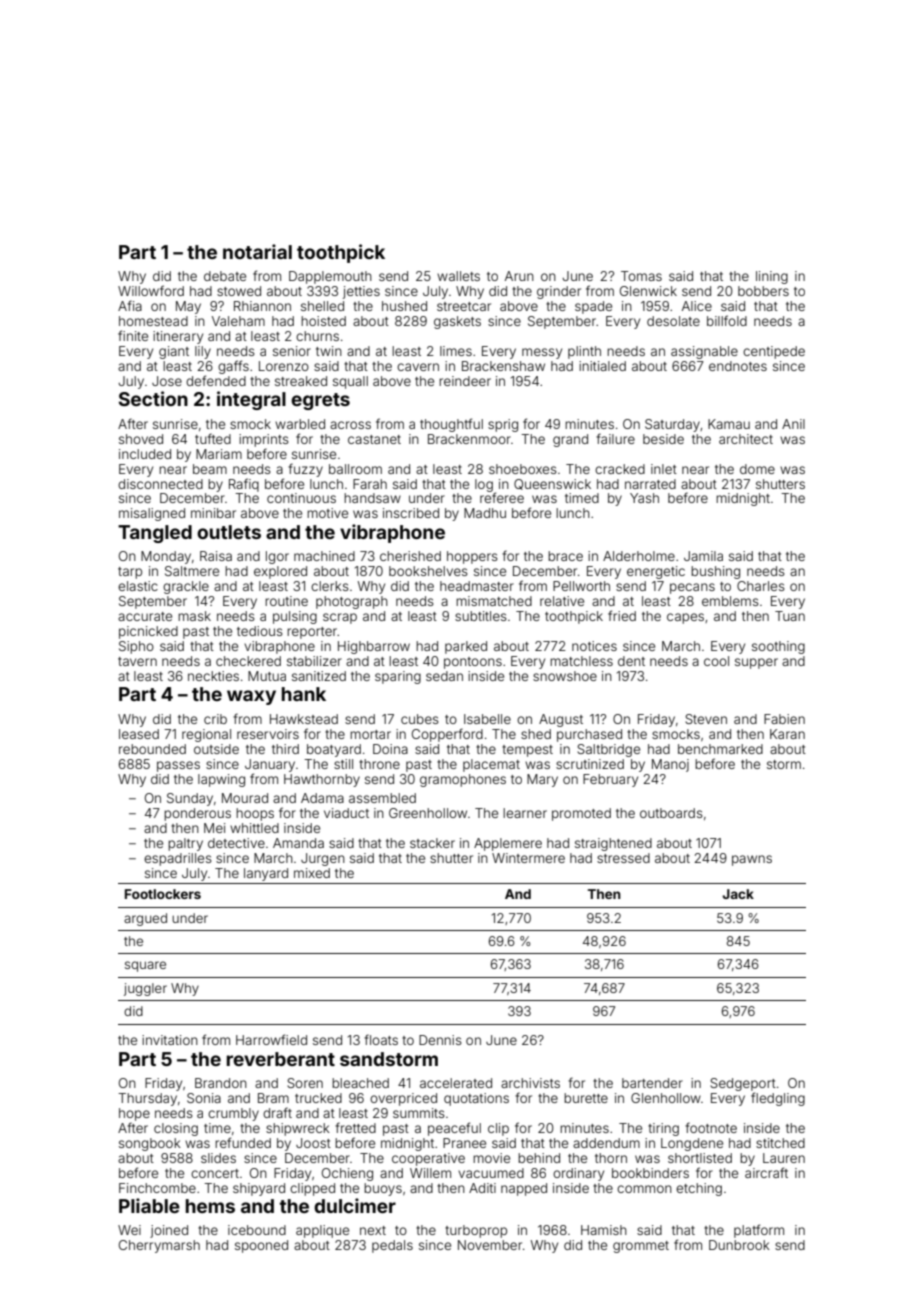 The width and height of the screenshot is (924, 1308). Describe the element at coordinates (213, 676) in the screenshot. I see `neckties` at that location.
